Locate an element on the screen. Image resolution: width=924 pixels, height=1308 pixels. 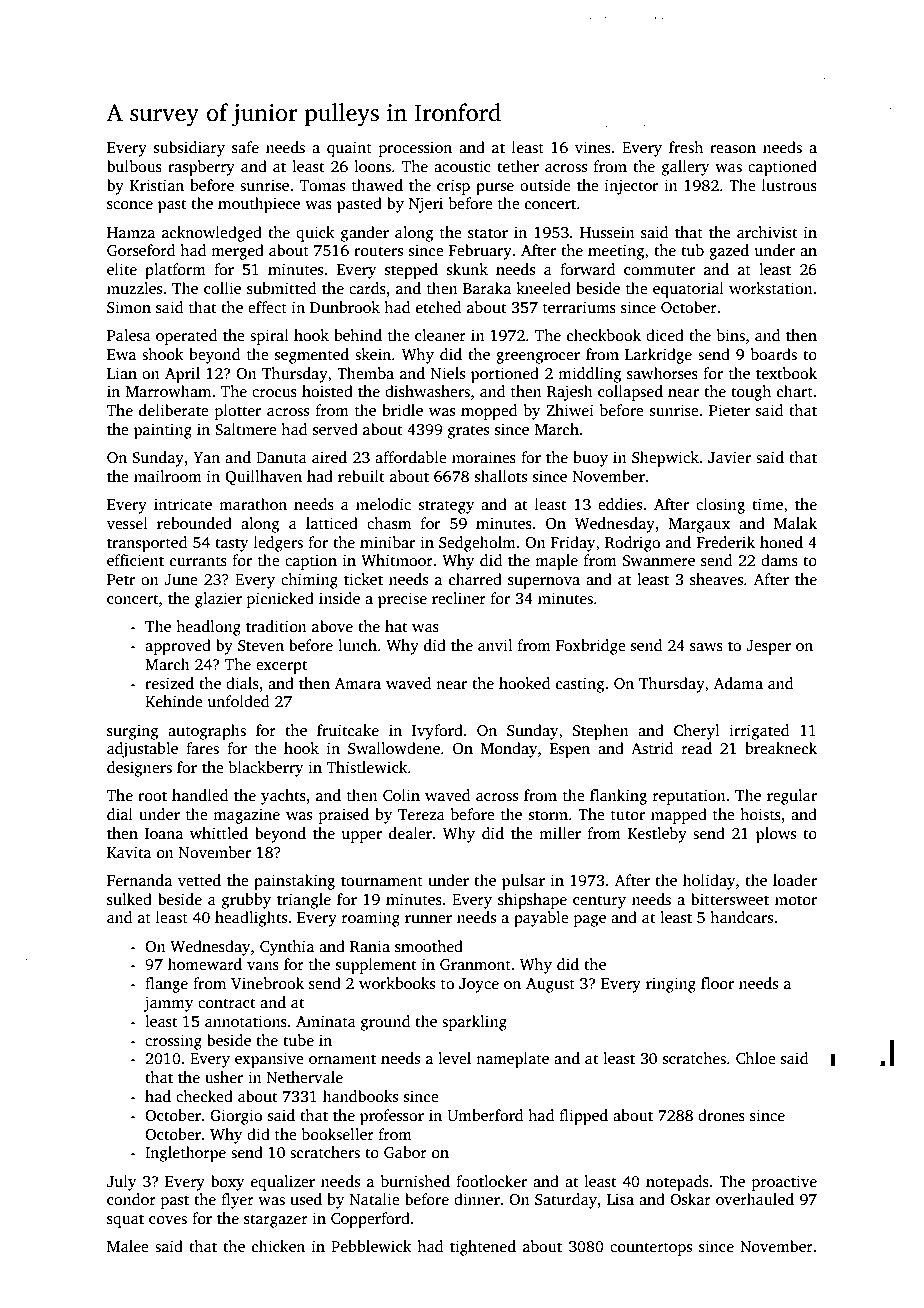
Petr is located at coordinates (121, 579).
